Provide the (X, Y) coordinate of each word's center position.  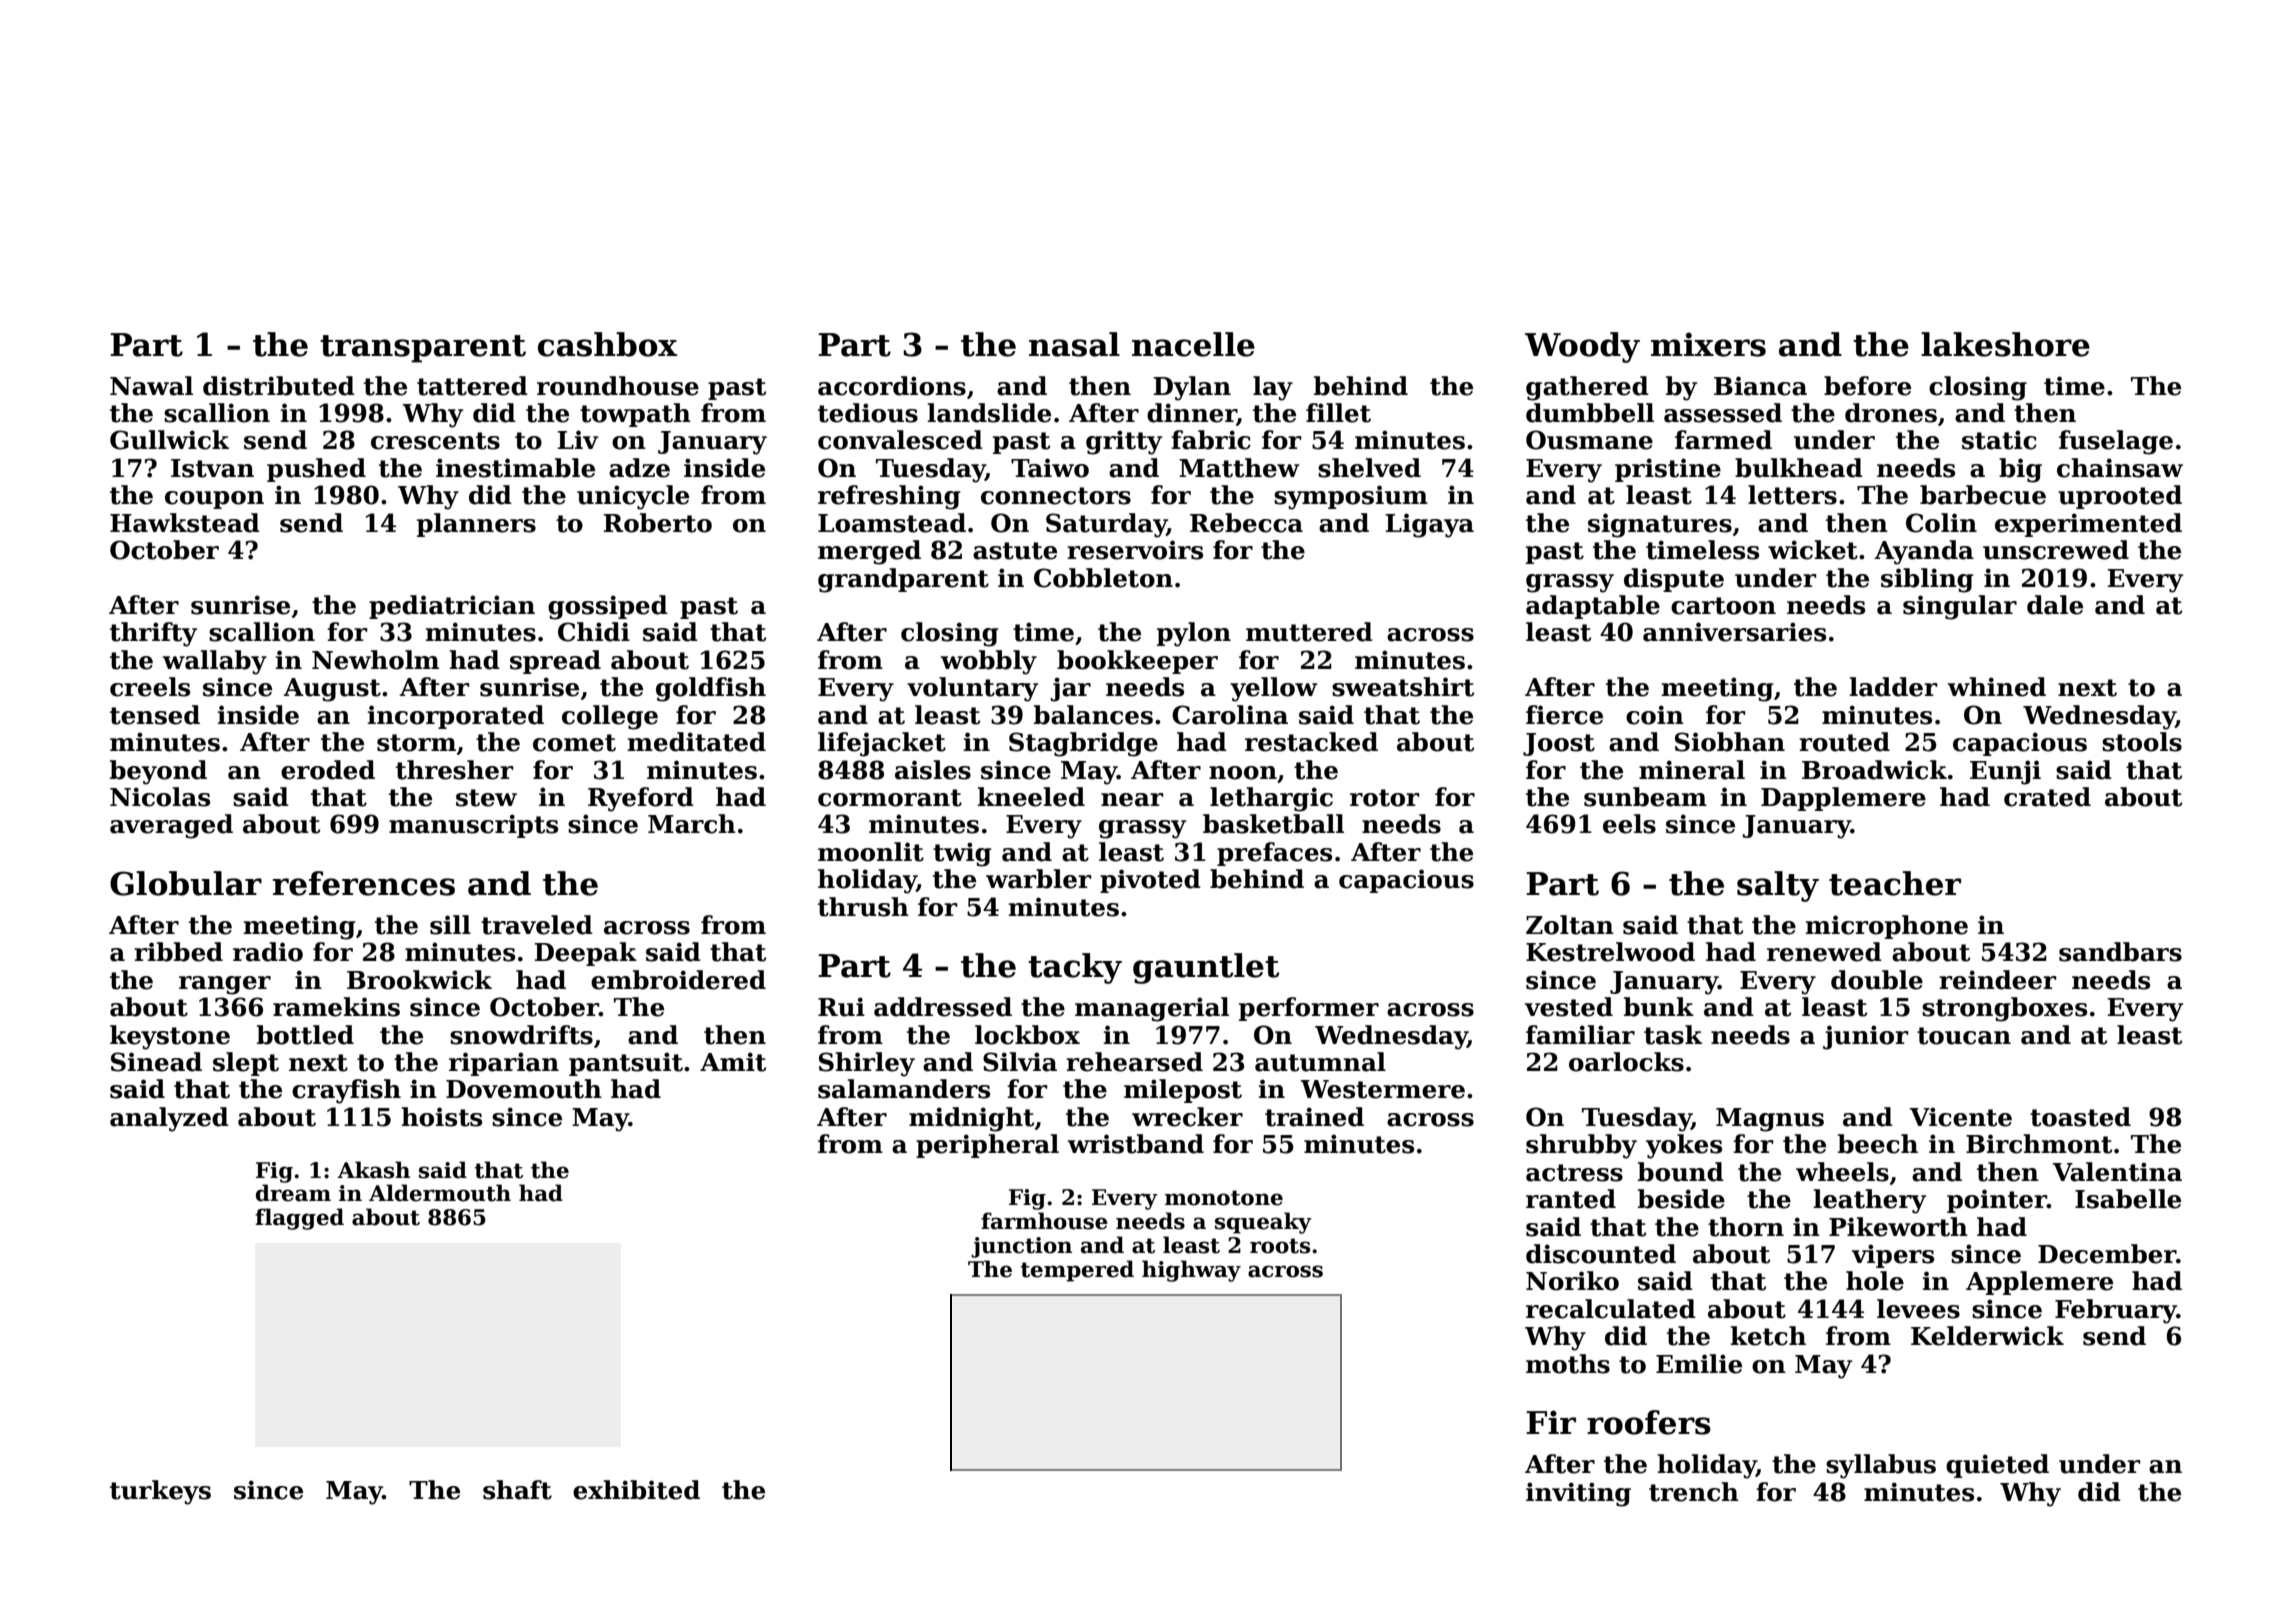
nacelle (1193, 344)
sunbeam (1645, 797)
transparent (423, 349)
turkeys (160, 1492)
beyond (158, 772)
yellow (1274, 689)
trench (1694, 1492)
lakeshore (2005, 344)
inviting (1578, 1494)
